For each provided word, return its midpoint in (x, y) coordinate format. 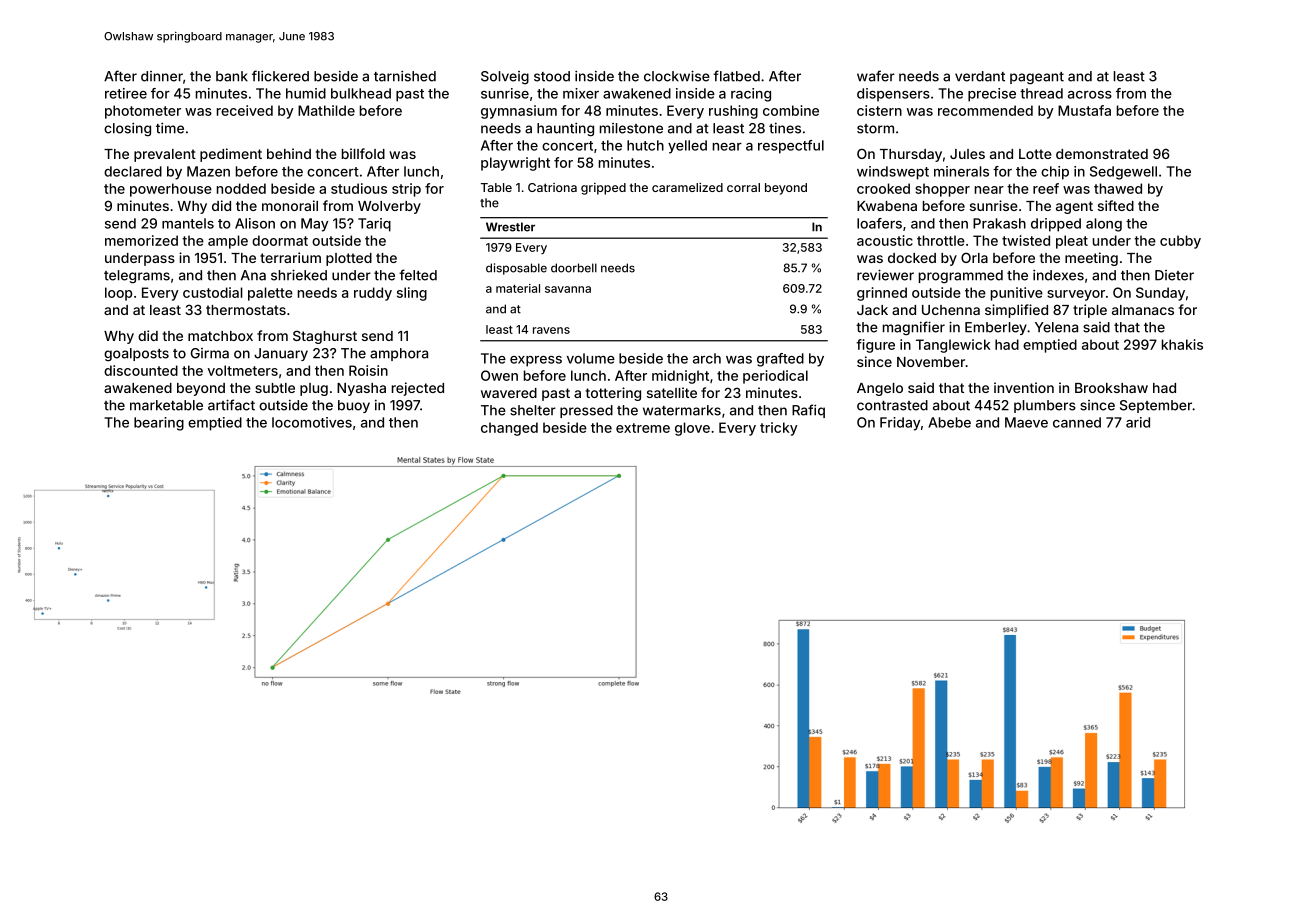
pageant (1037, 78)
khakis (1182, 344)
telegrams (137, 277)
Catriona (552, 187)
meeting (1091, 259)
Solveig (505, 77)
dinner (162, 76)
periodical (775, 377)
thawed (1118, 188)
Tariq (374, 225)
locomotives (312, 422)
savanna (568, 289)
